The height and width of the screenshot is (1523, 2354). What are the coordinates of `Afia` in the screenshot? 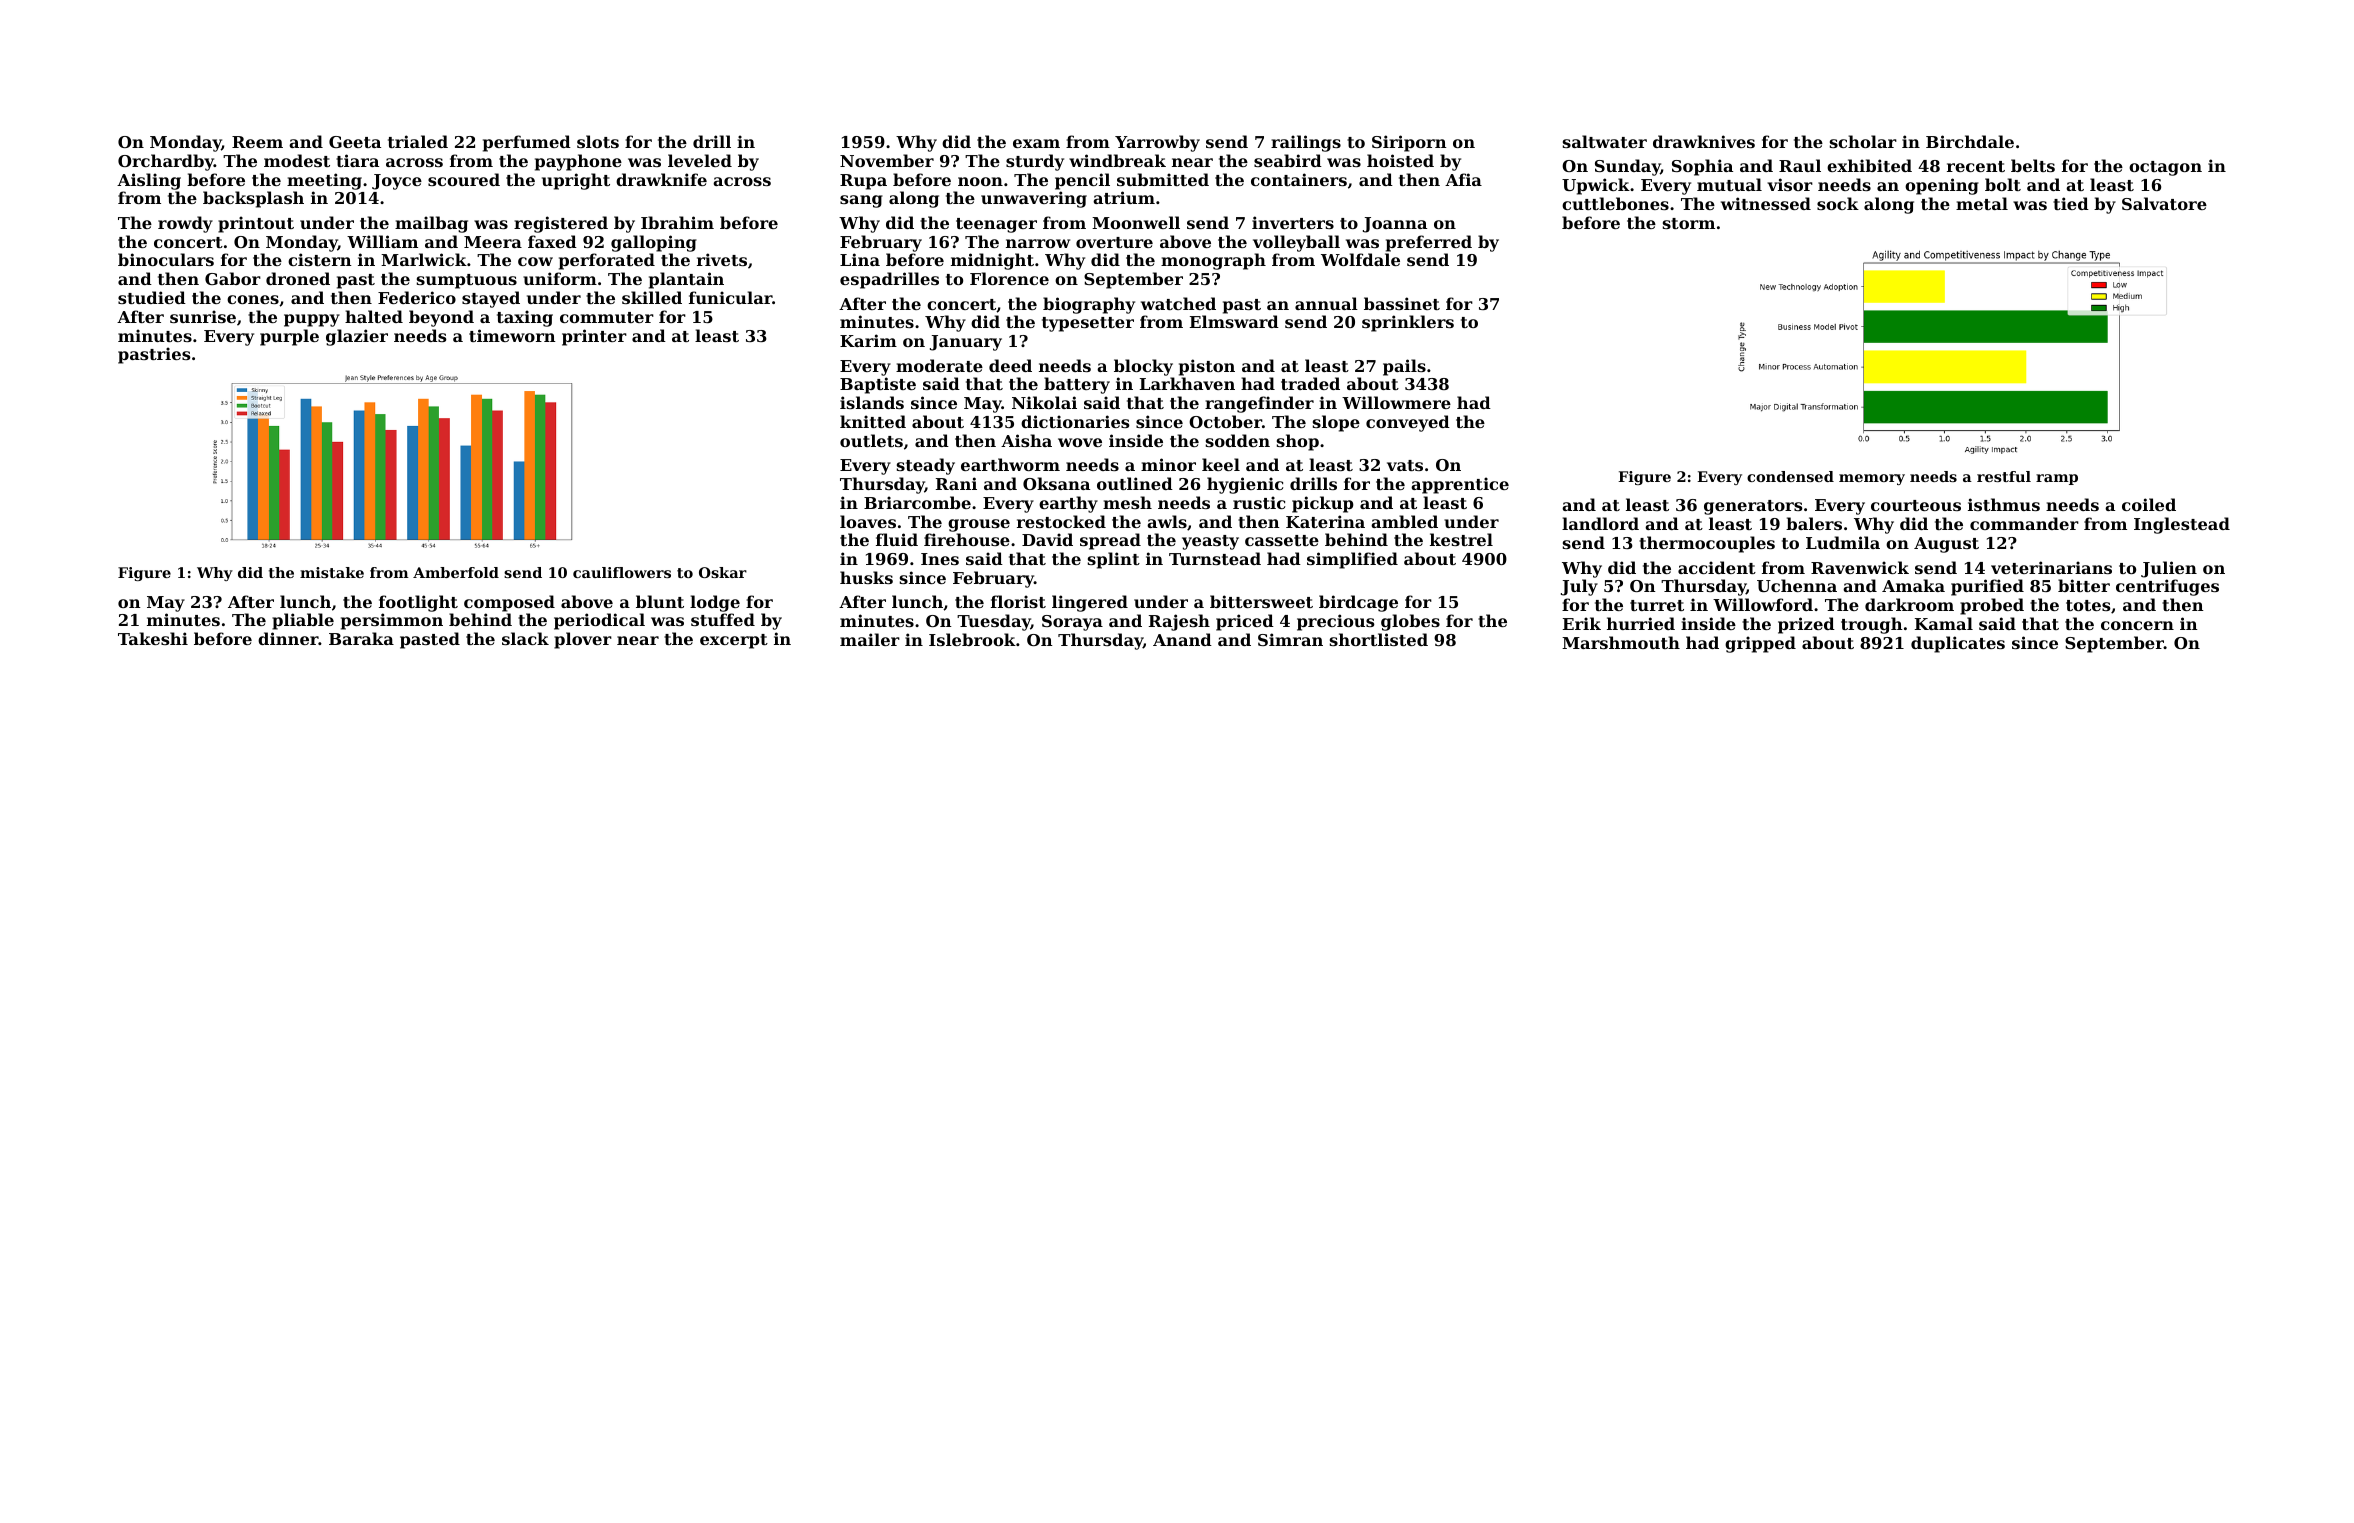 It's located at (1463, 179).
